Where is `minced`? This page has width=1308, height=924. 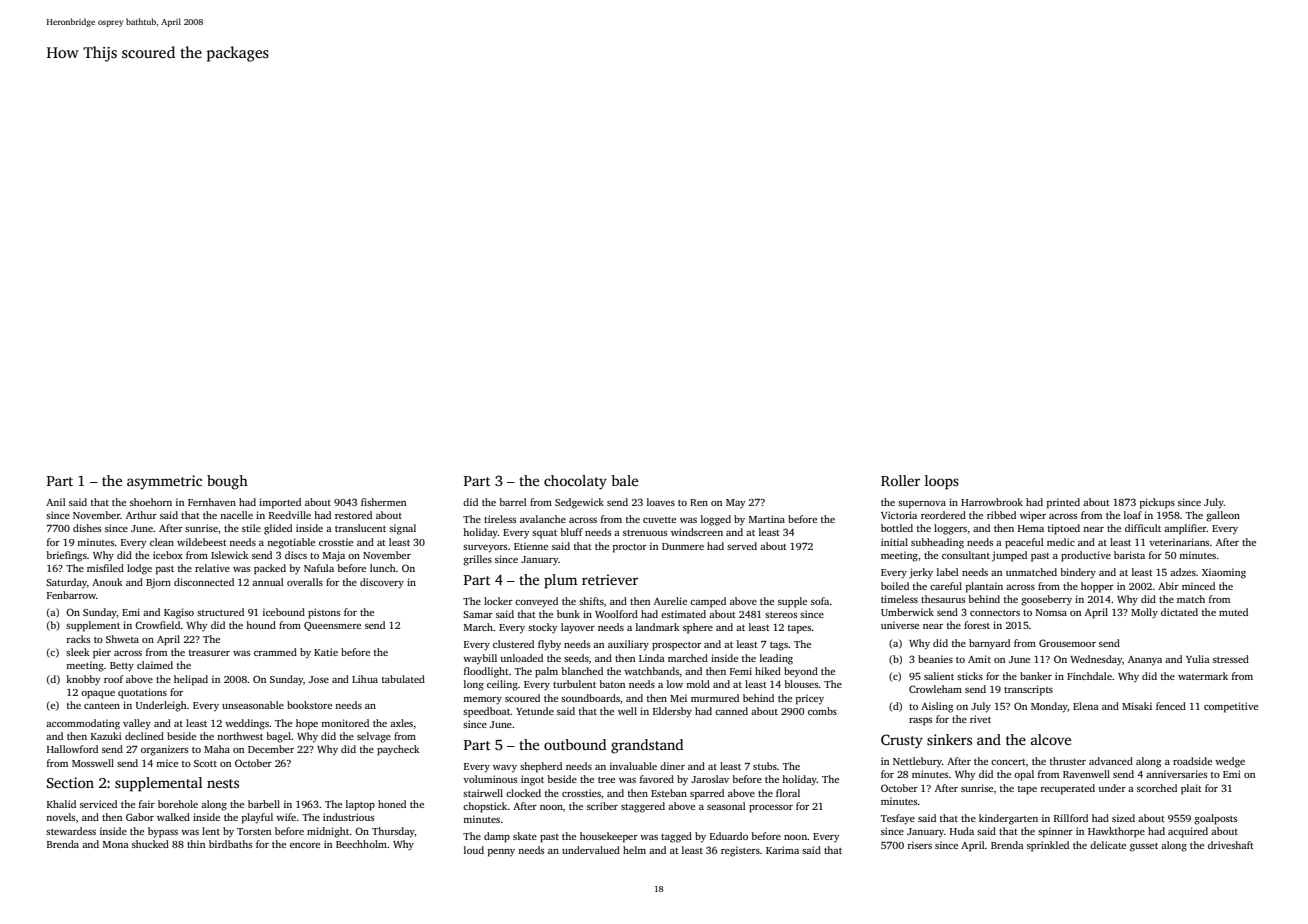
minced is located at coordinates (1198, 586).
